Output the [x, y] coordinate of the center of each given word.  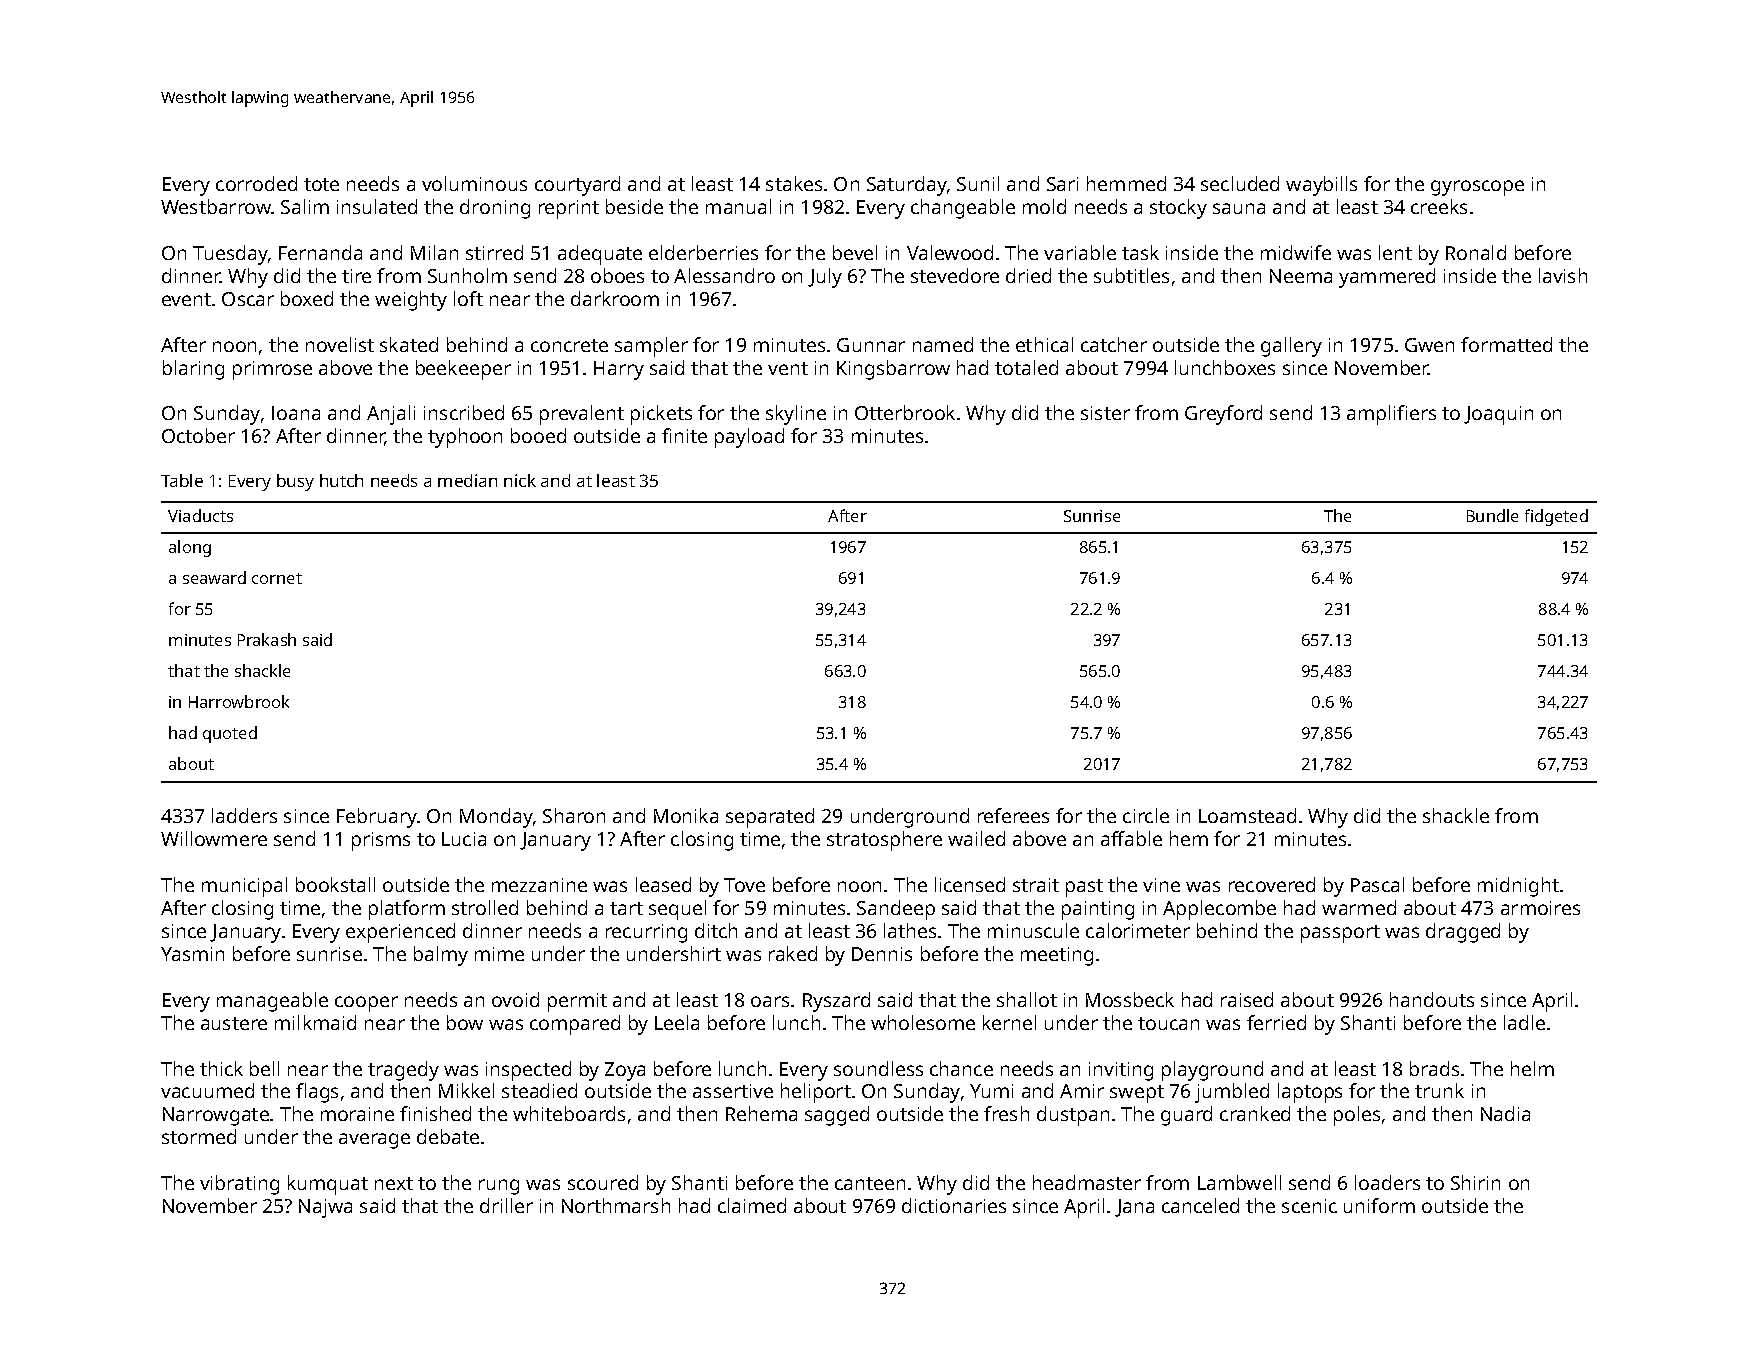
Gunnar [871, 345]
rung [499, 1187]
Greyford [1223, 415]
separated [770, 818]
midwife [1296, 252]
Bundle [1492, 515]
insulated [377, 206]
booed [538, 435]
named [943, 344]
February [377, 818]
